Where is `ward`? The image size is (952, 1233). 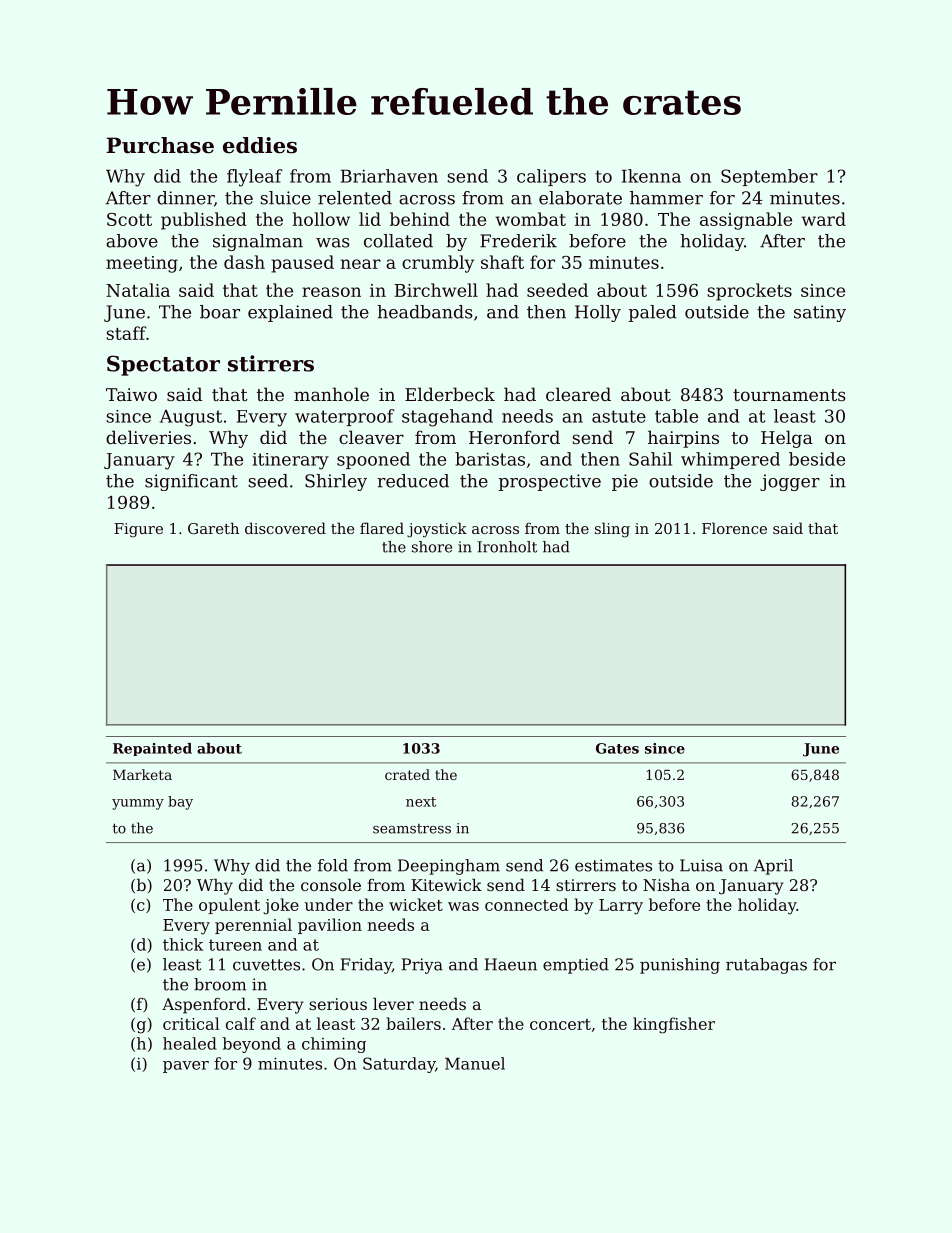 ward is located at coordinates (823, 219).
